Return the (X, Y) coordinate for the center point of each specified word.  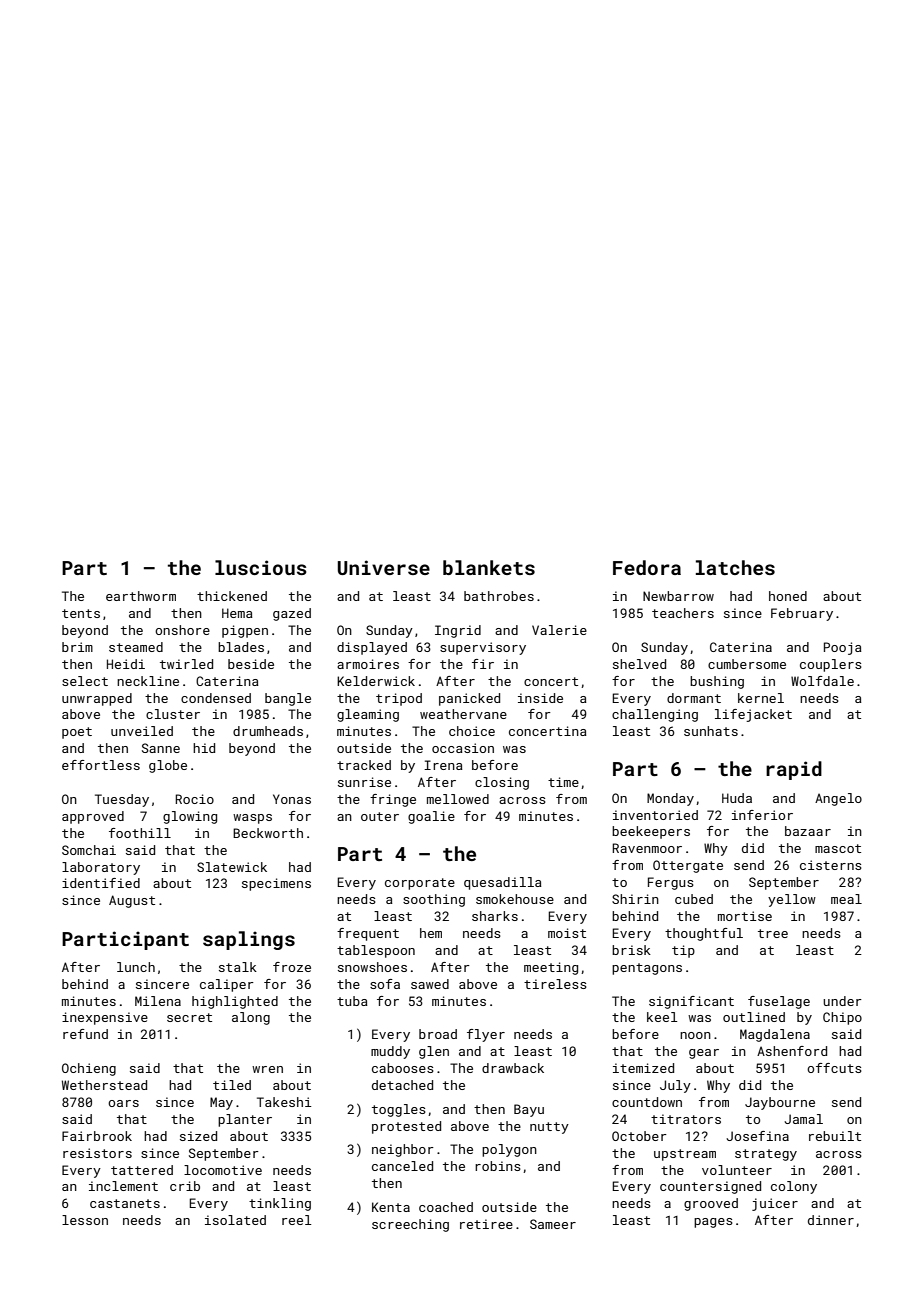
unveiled (142, 731)
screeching (410, 1225)
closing (502, 783)
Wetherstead (104, 1085)
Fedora (647, 567)
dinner (831, 1220)
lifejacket (753, 715)
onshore (182, 630)
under (842, 1001)
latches (735, 567)
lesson (85, 1220)
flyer (486, 1035)
